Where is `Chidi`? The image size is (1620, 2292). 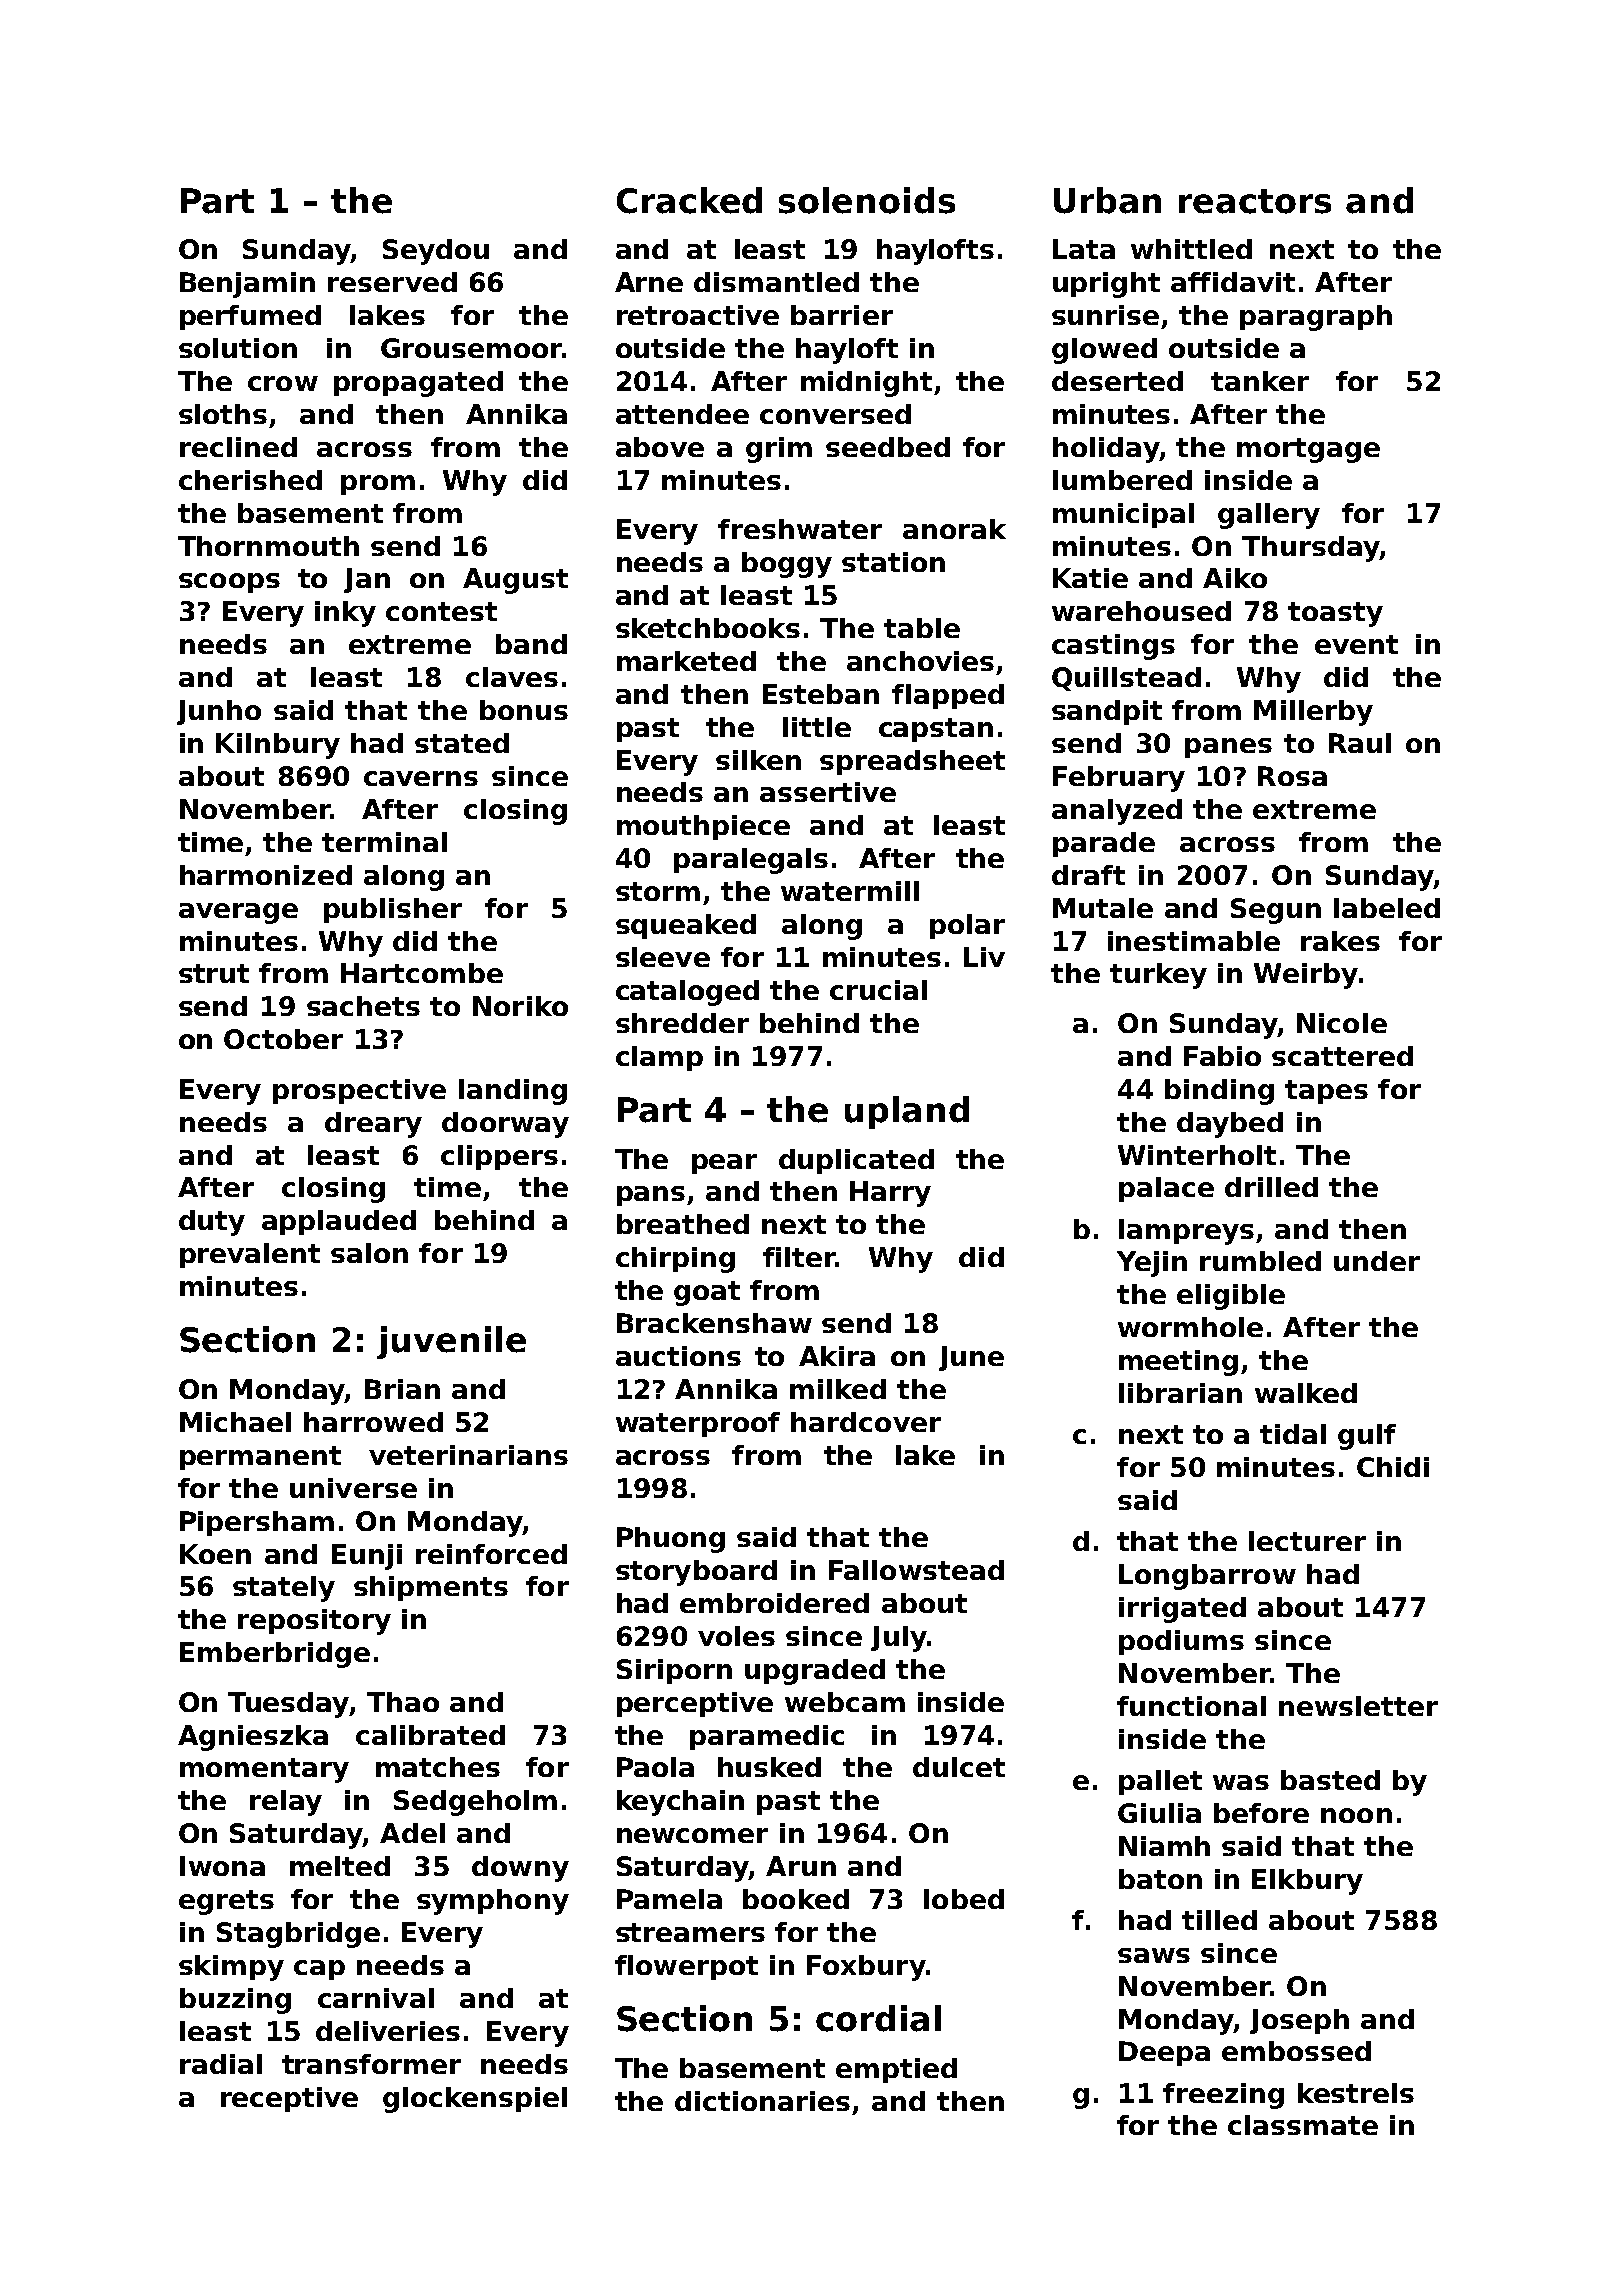
Chidi is located at coordinates (1393, 1467).
